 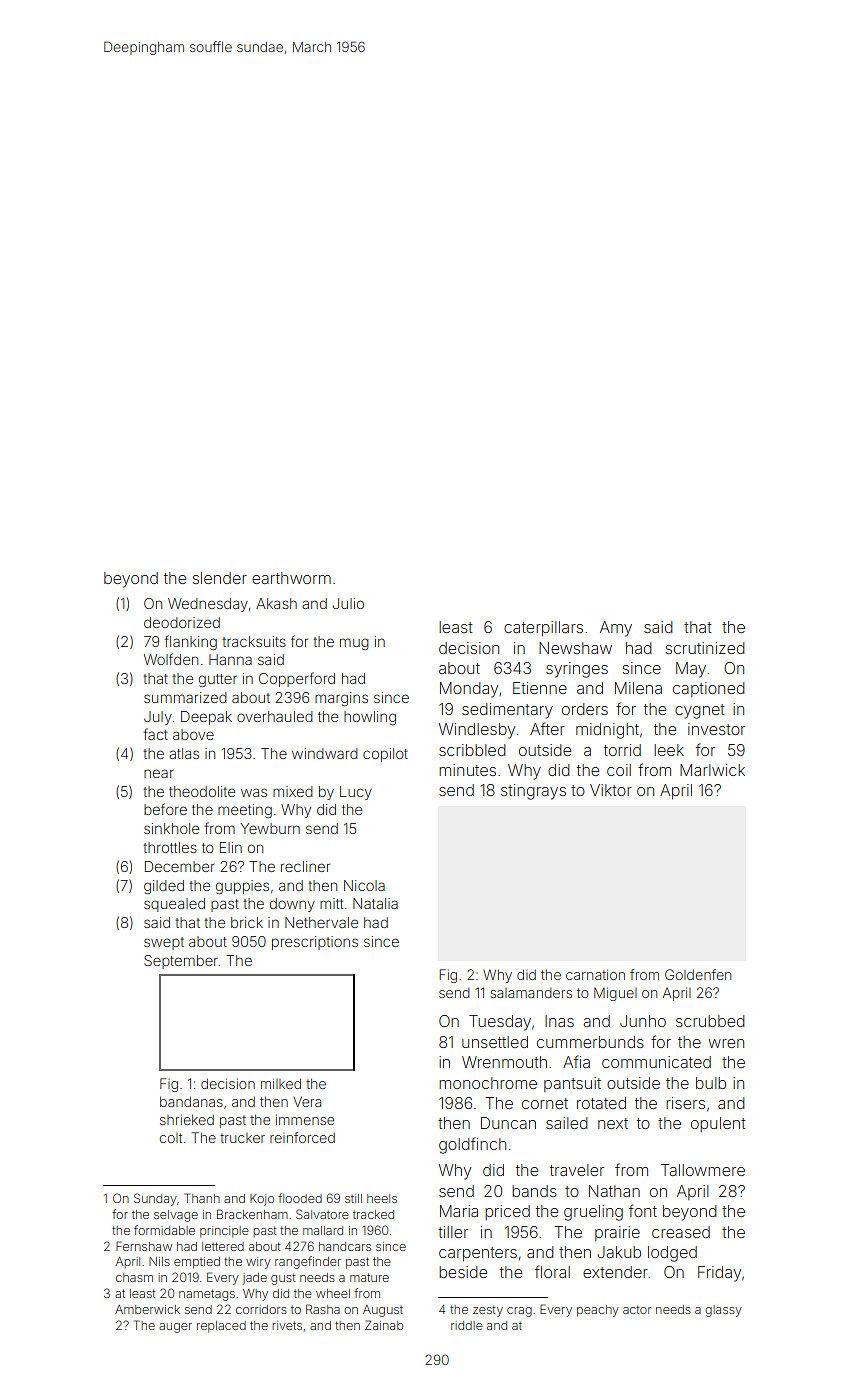 What do you see at coordinates (369, 1277) in the screenshot?
I see `mature` at bounding box center [369, 1277].
